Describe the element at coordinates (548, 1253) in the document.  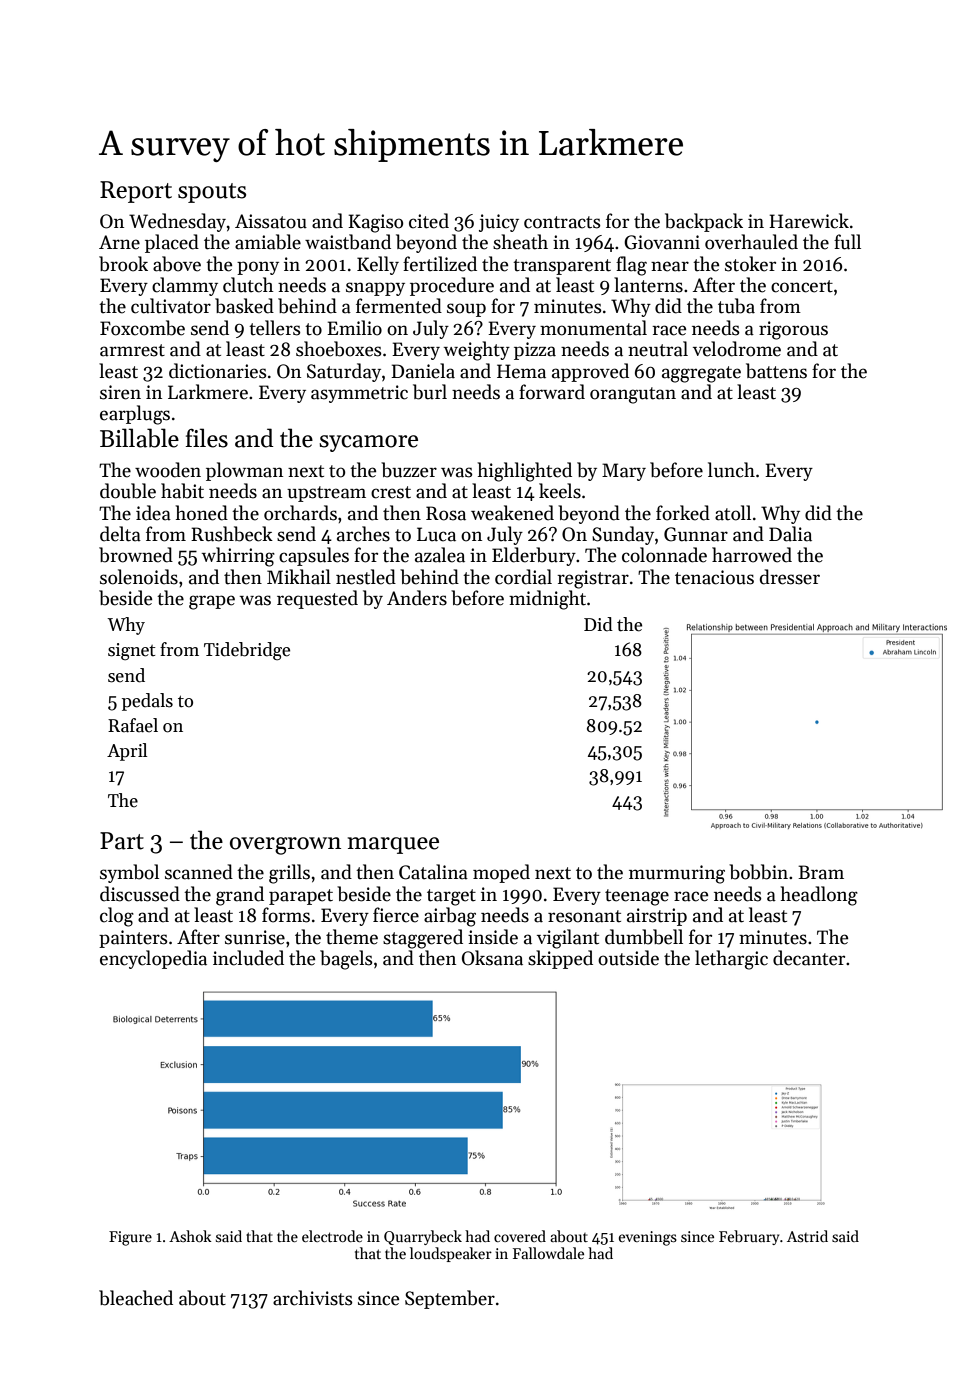
I see `Fallowdale` at that location.
